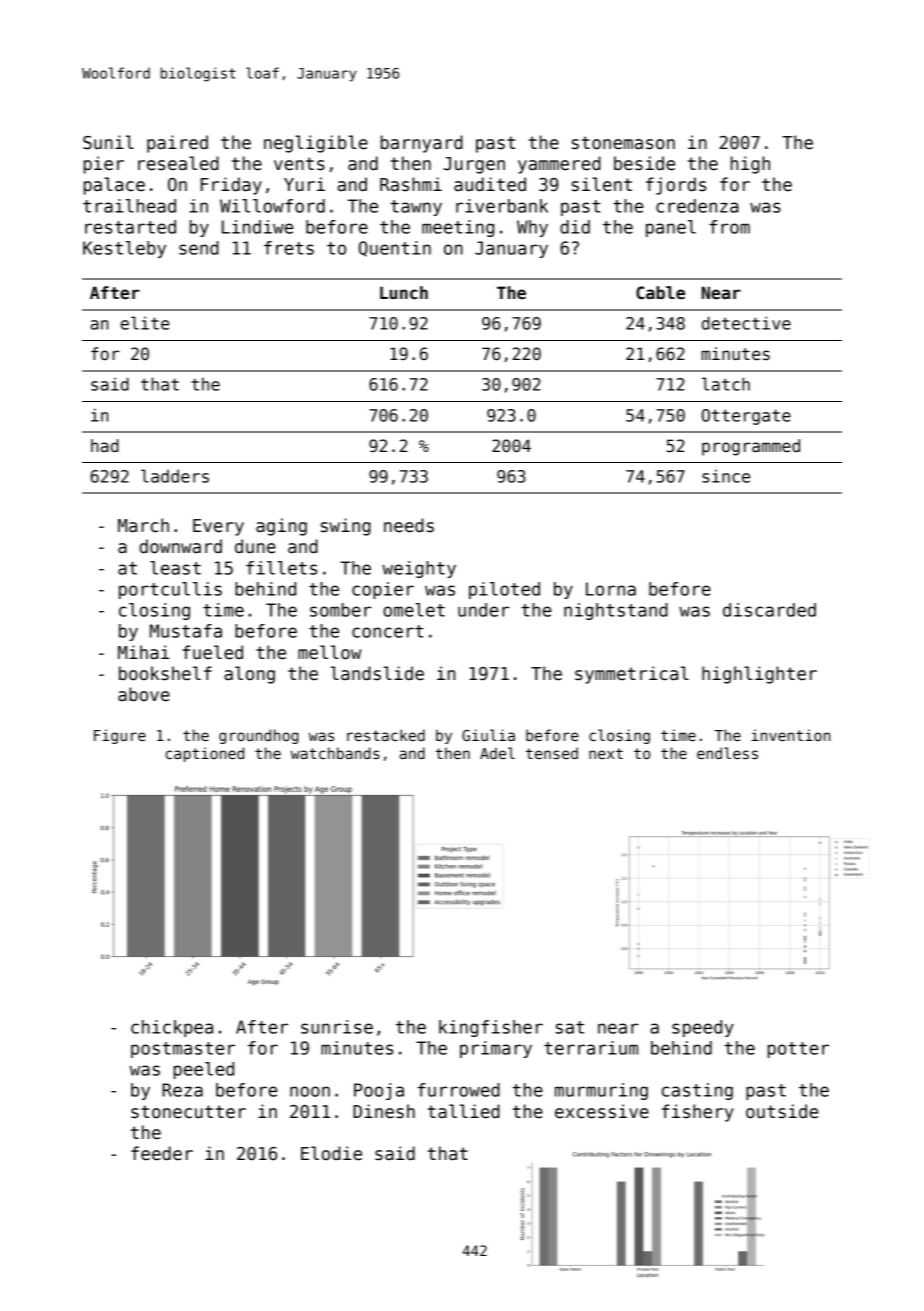 This image has height=1311, width=924. Describe the element at coordinates (611, 589) in the image. I see `Lorna` at that location.
